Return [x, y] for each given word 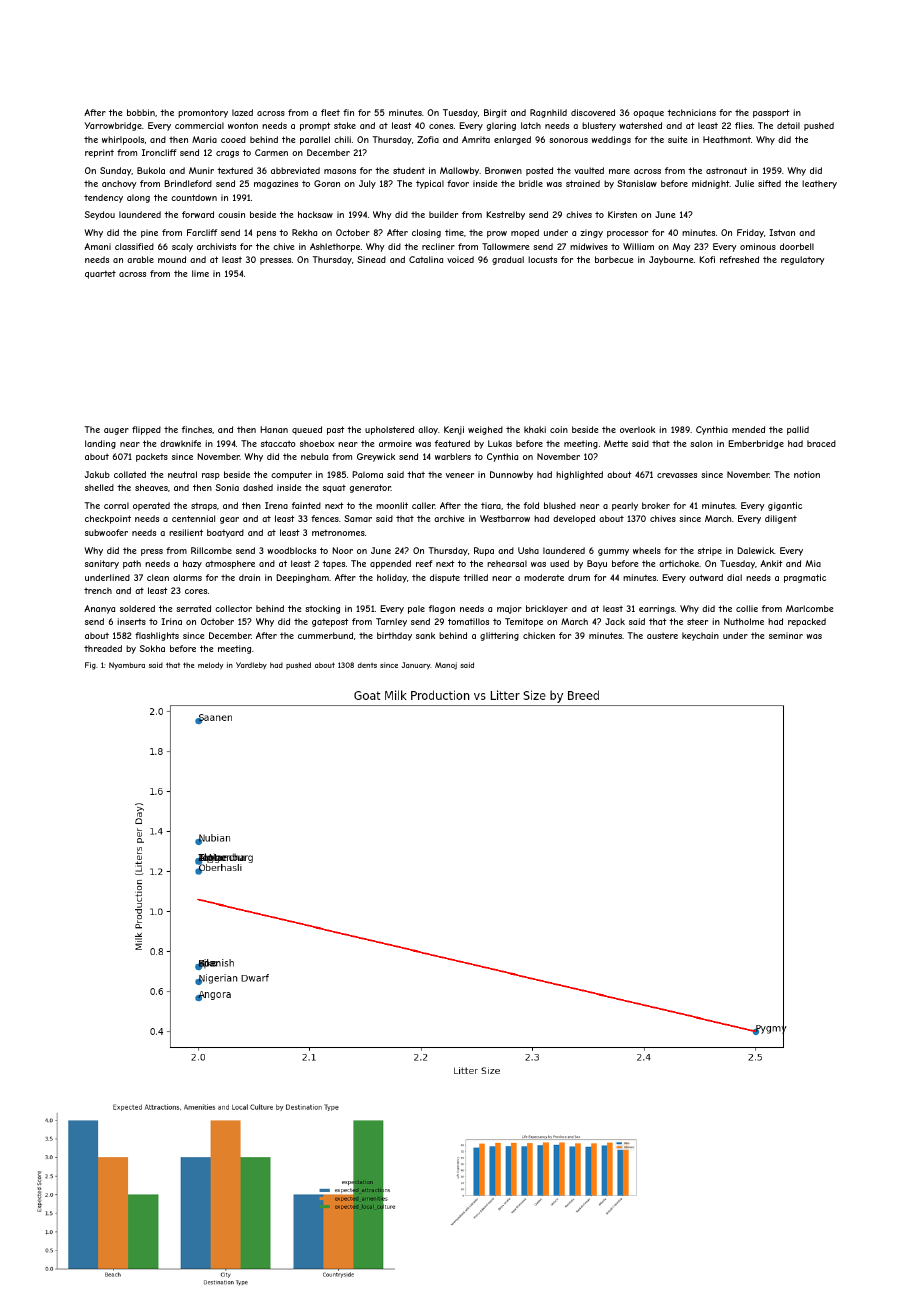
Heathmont [727, 139]
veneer [460, 475]
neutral [182, 474]
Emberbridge [756, 444]
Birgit [495, 113]
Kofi [707, 259]
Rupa [484, 551]
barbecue [614, 259]
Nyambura [127, 666]
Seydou [100, 215]
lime [200, 273]
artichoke [679, 563]
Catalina [426, 259]
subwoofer [106, 532]
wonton [243, 125]
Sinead [371, 259]
